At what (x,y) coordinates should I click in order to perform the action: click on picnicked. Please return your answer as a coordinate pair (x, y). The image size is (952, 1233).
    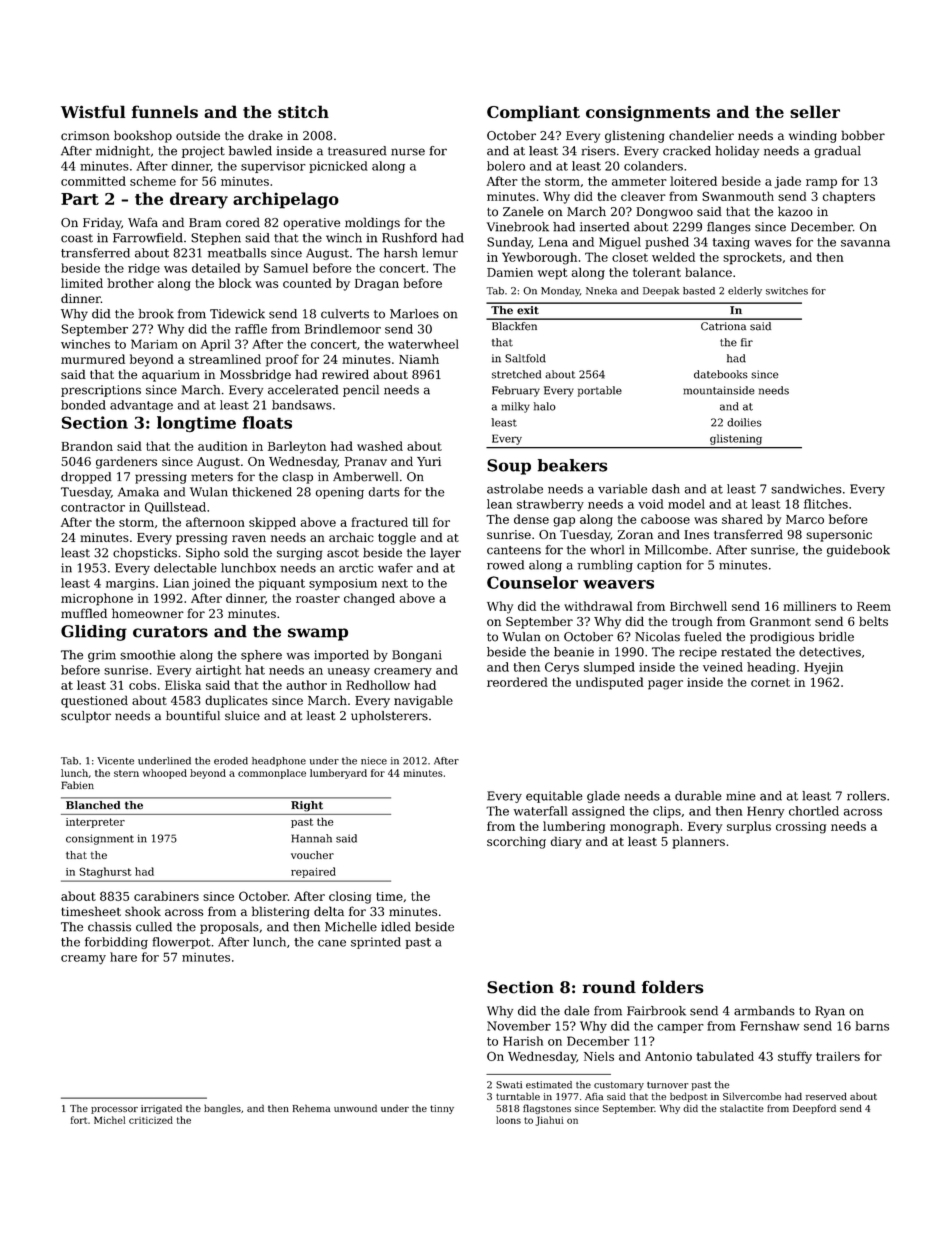
    Looking at the image, I should click on (338, 167).
